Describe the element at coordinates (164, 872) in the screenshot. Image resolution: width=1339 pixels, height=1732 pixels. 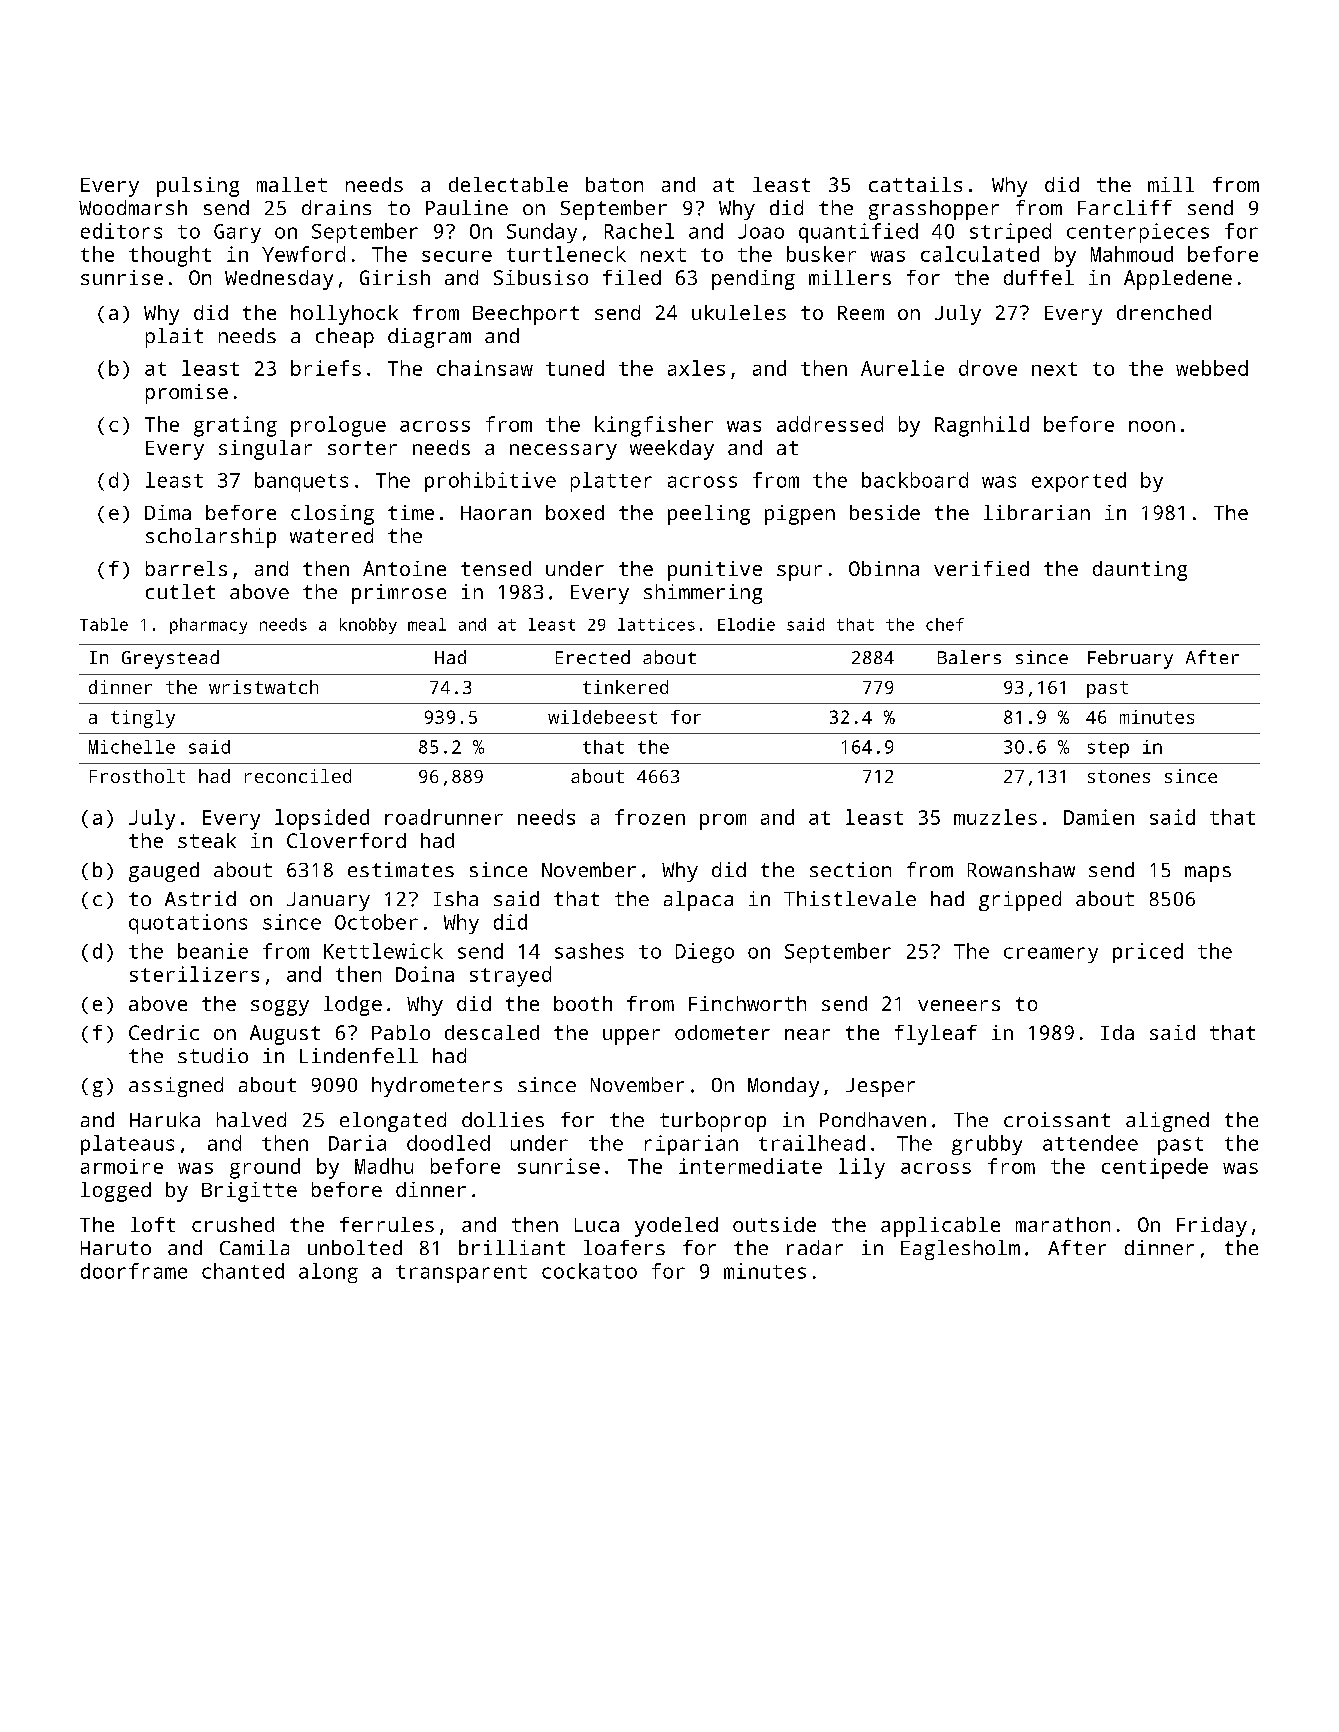
I see `gauged` at that location.
